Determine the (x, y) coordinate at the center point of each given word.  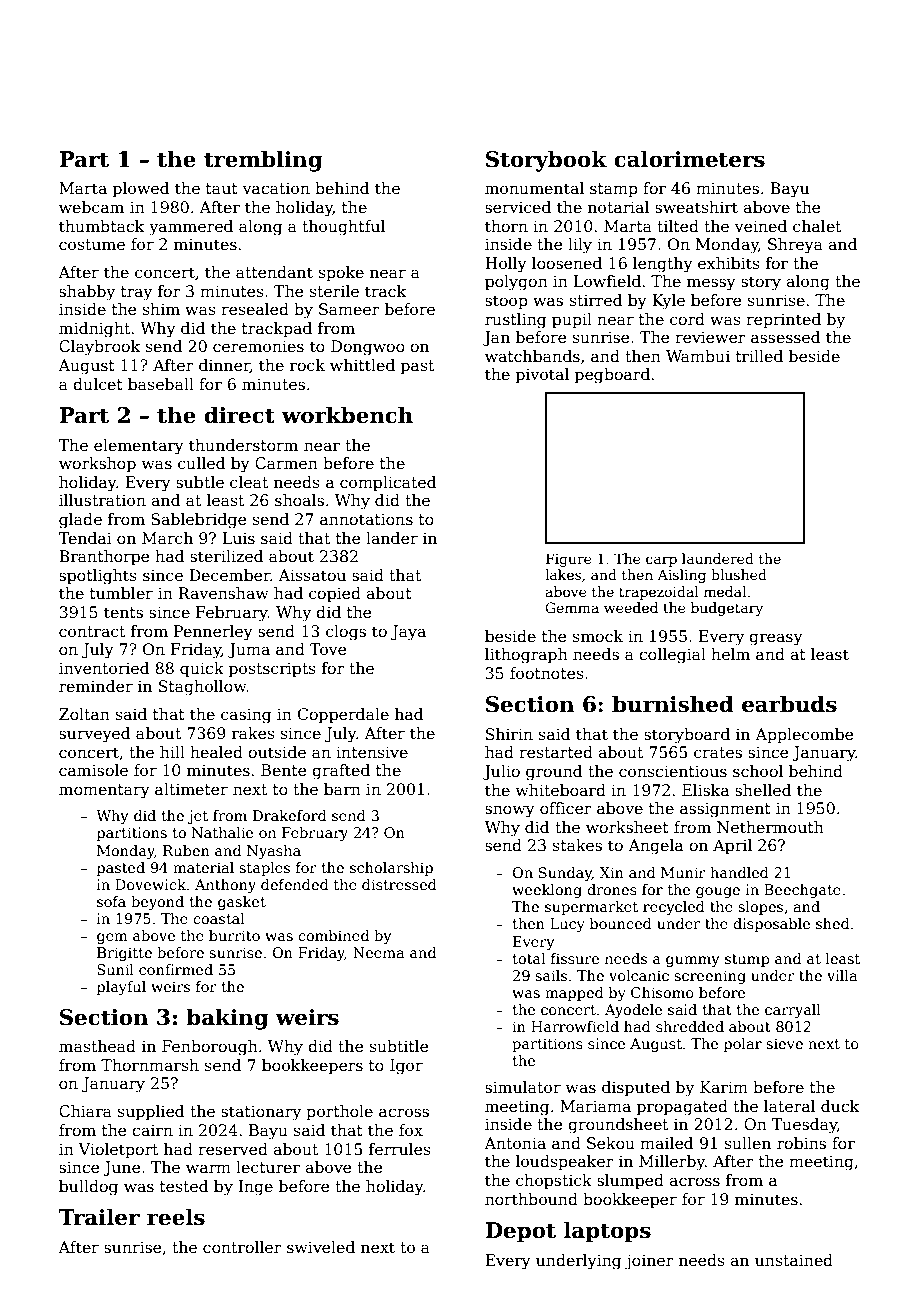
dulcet (98, 384)
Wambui (698, 356)
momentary (104, 791)
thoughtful (343, 228)
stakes (577, 845)
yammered (191, 228)
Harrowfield (575, 1026)
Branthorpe (104, 557)
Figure (569, 560)
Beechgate (802, 891)
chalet (817, 226)
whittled (362, 365)
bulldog (88, 1188)
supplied (151, 1112)
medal (725, 591)
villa (842, 975)
